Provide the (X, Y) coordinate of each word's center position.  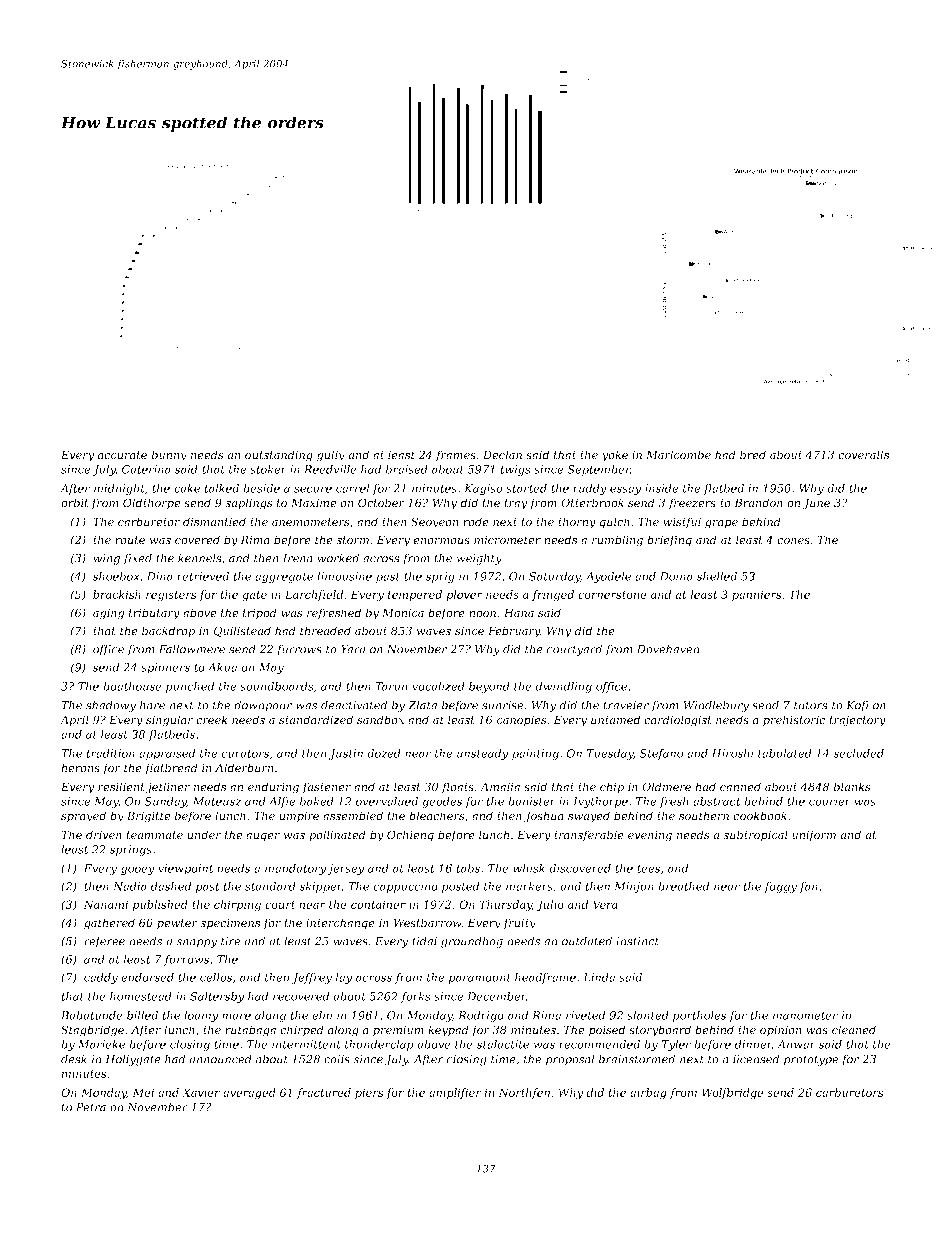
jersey (345, 869)
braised (407, 469)
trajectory (857, 721)
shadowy (111, 706)
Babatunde (92, 1015)
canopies (521, 721)
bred (753, 454)
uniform (814, 836)
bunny (169, 456)
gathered (109, 924)
